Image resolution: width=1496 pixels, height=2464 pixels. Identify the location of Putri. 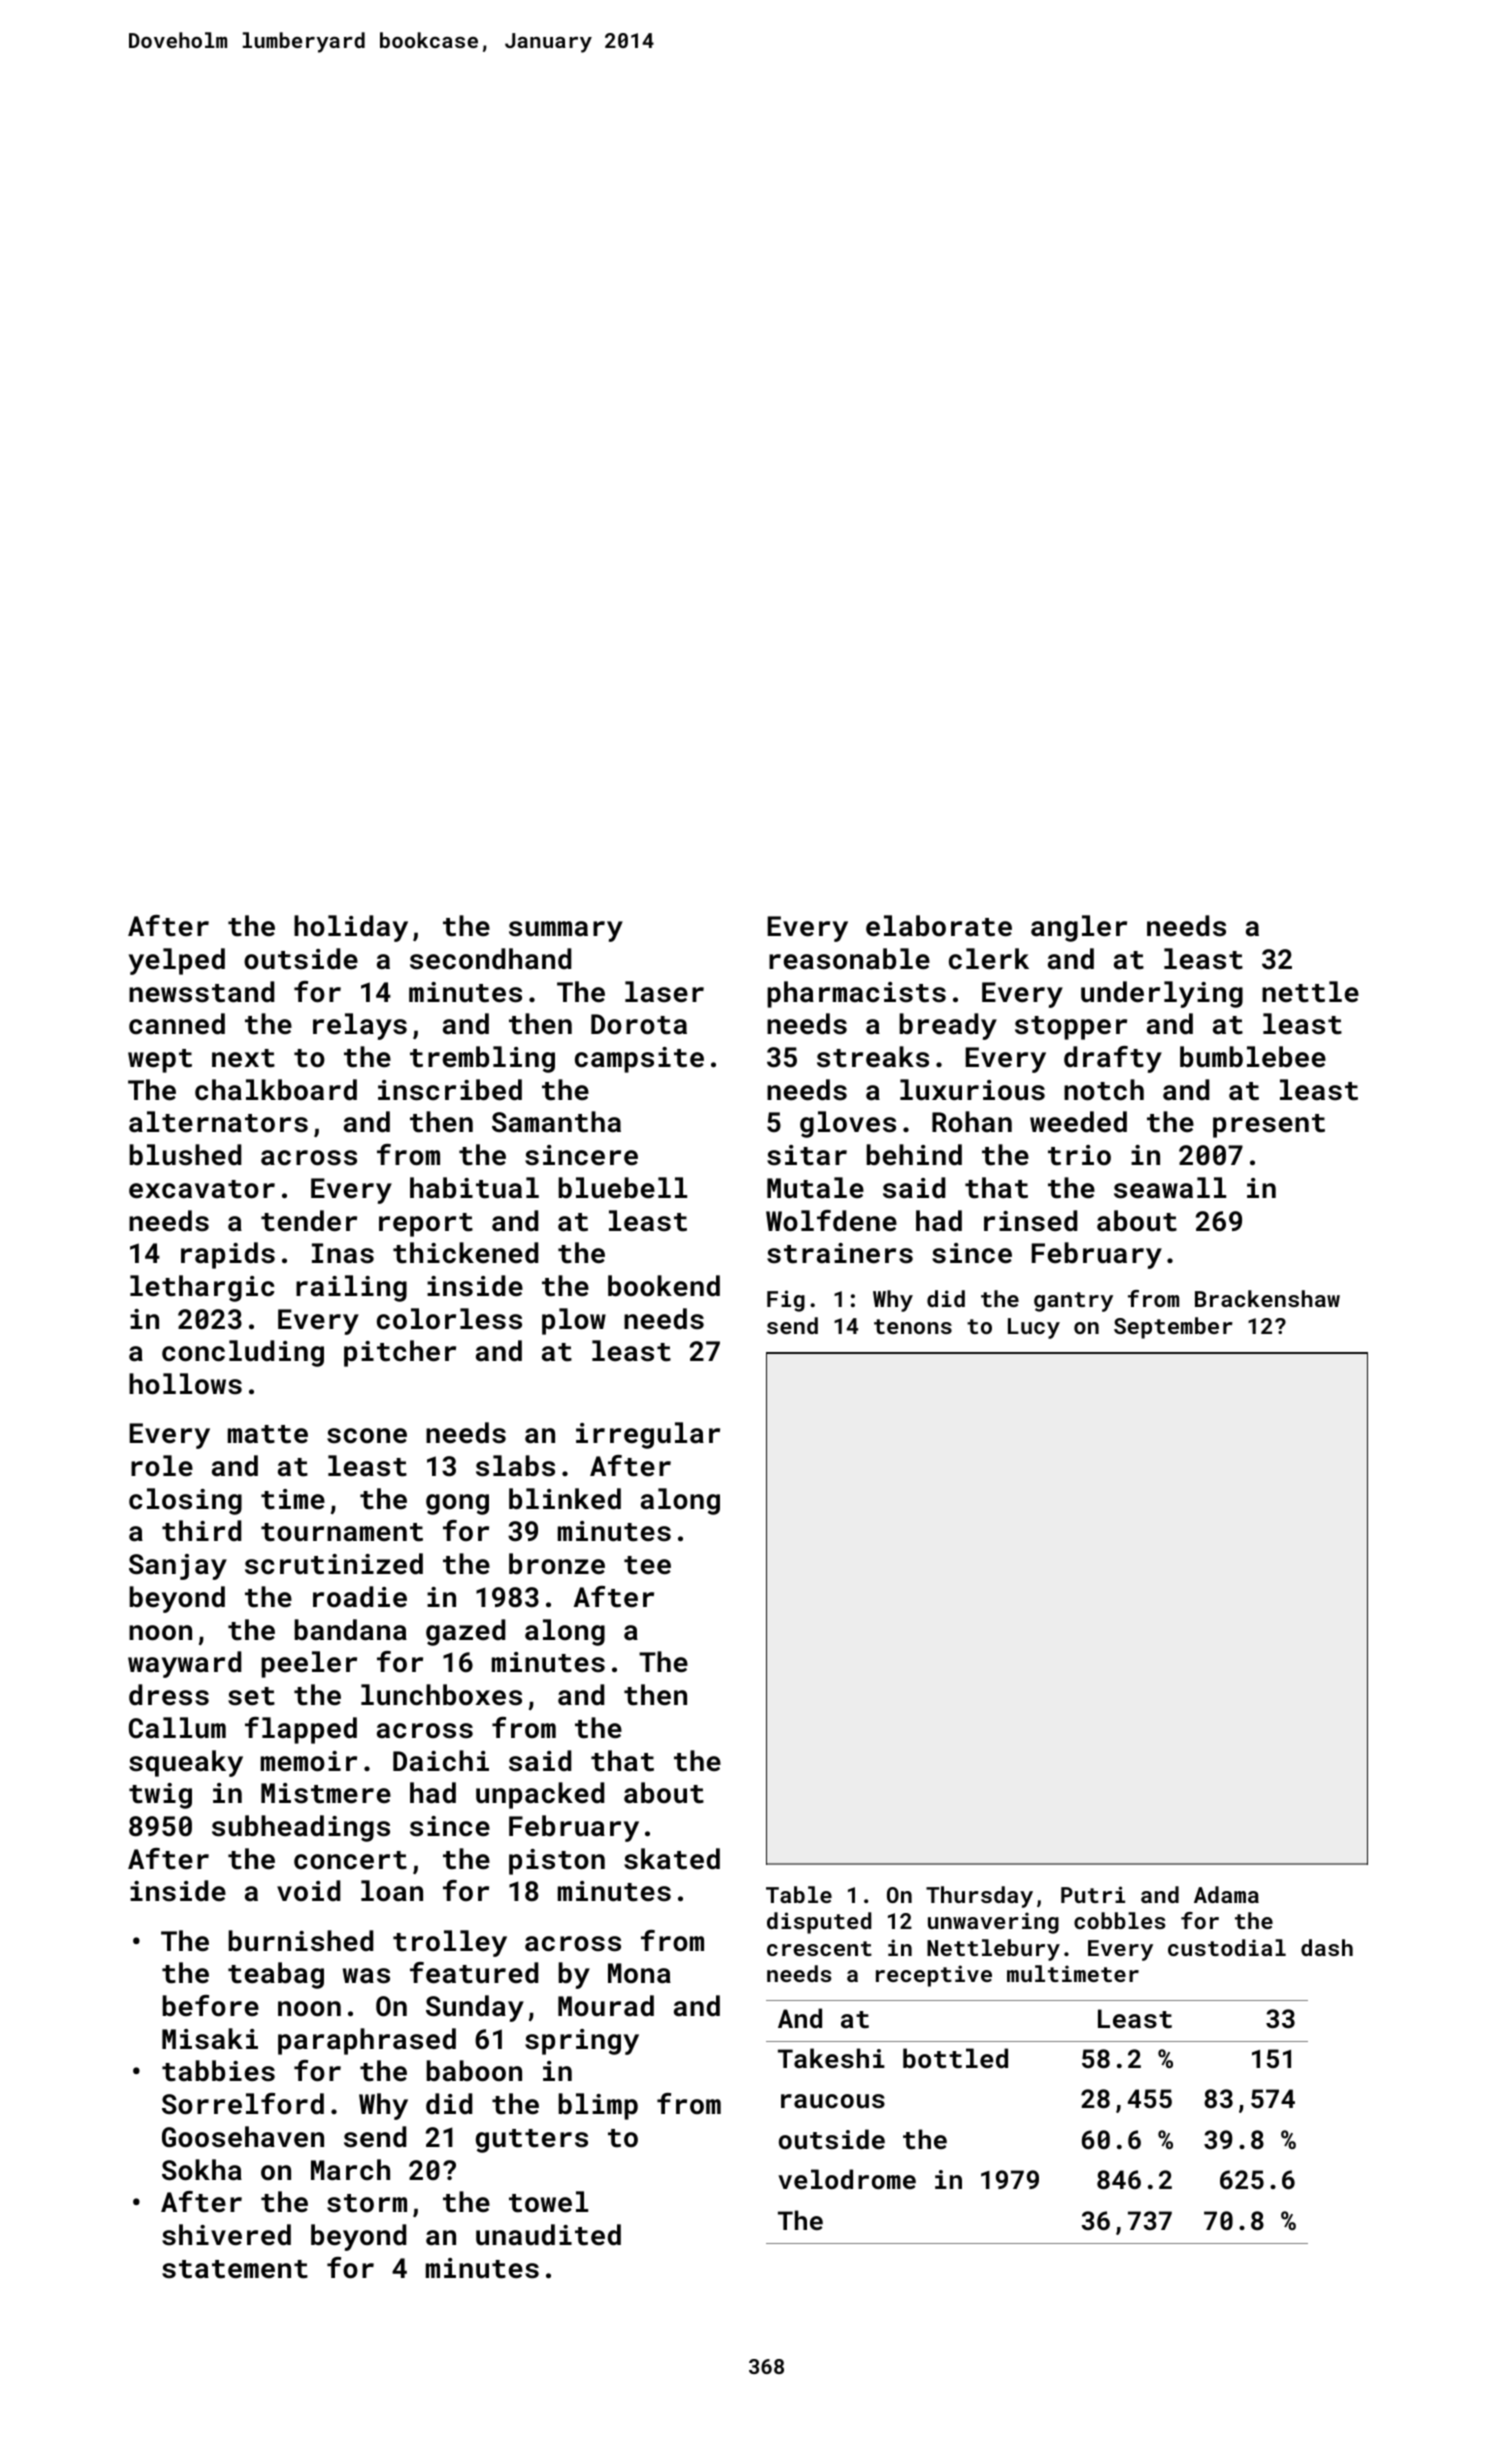
(1093, 1894).
